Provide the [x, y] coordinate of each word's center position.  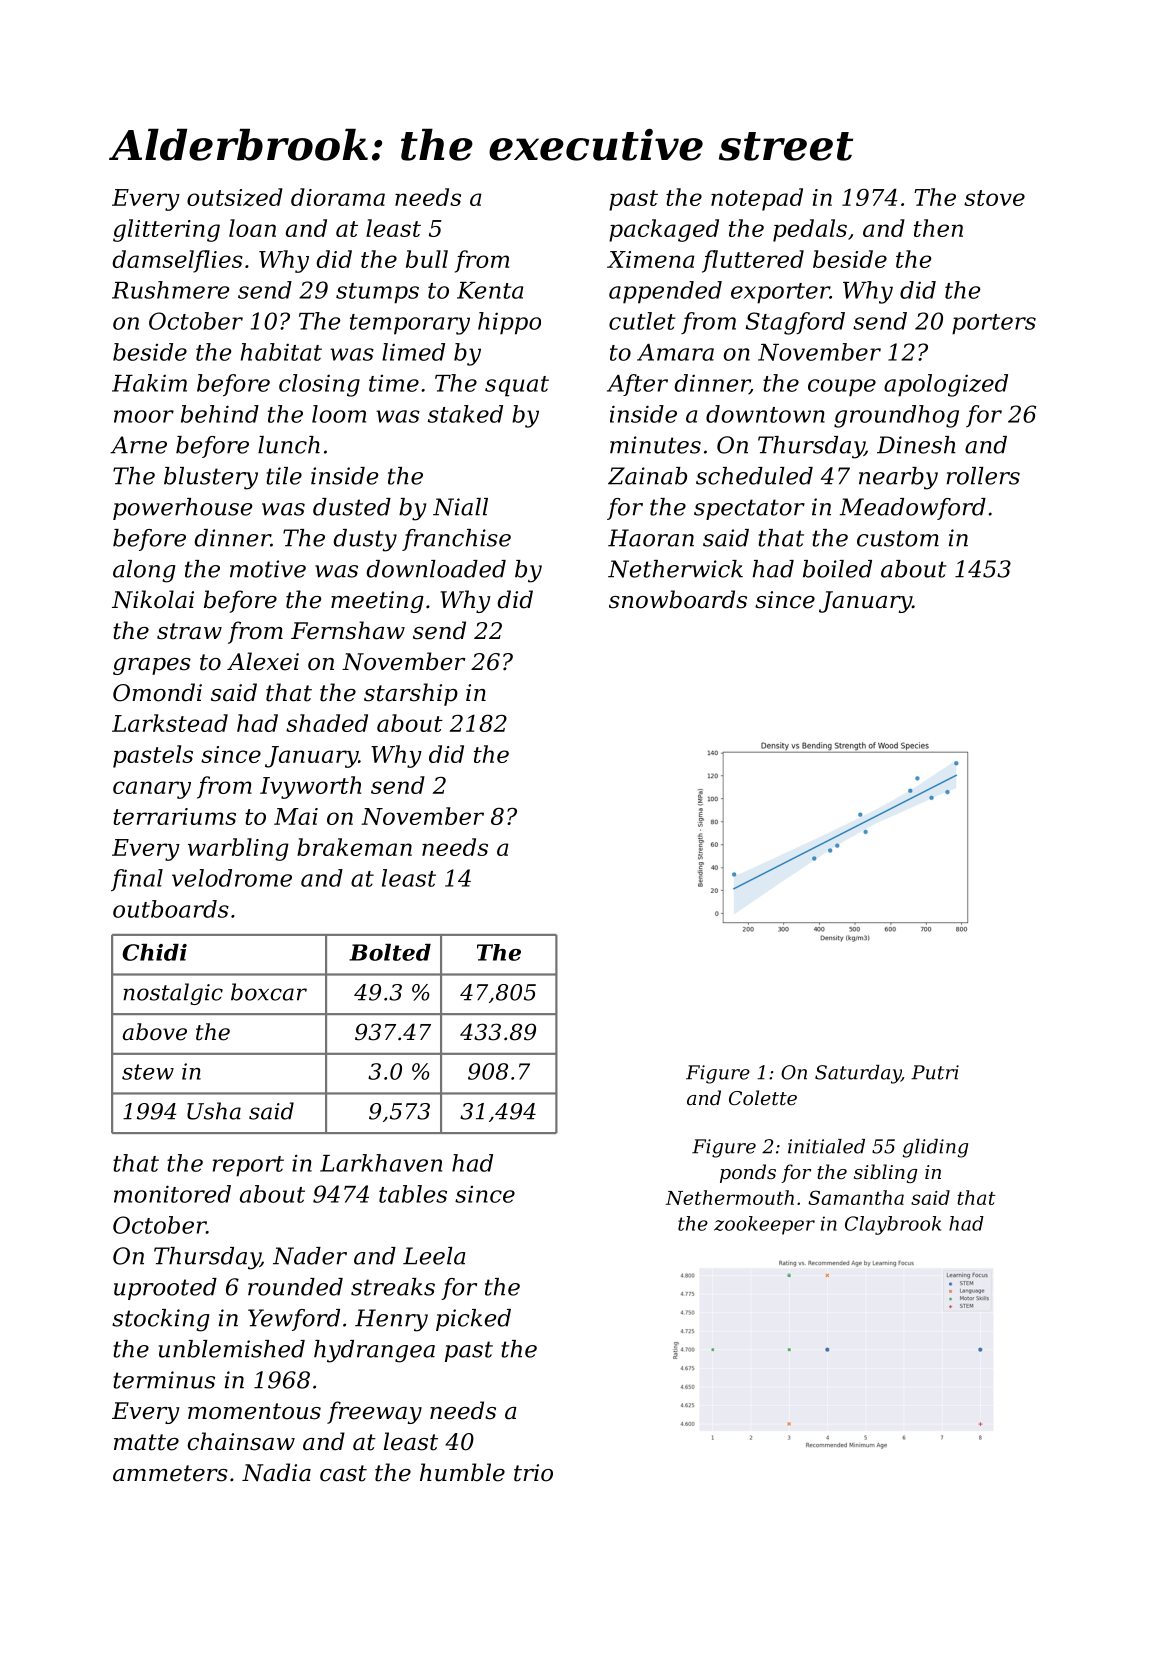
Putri [935, 1072]
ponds [748, 1173]
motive [268, 569]
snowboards [678, 599]
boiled [837, 569]
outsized [235, 197]
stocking [161, 1320]
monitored [172, 1194]
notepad [757, 199]
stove [994, 198]
